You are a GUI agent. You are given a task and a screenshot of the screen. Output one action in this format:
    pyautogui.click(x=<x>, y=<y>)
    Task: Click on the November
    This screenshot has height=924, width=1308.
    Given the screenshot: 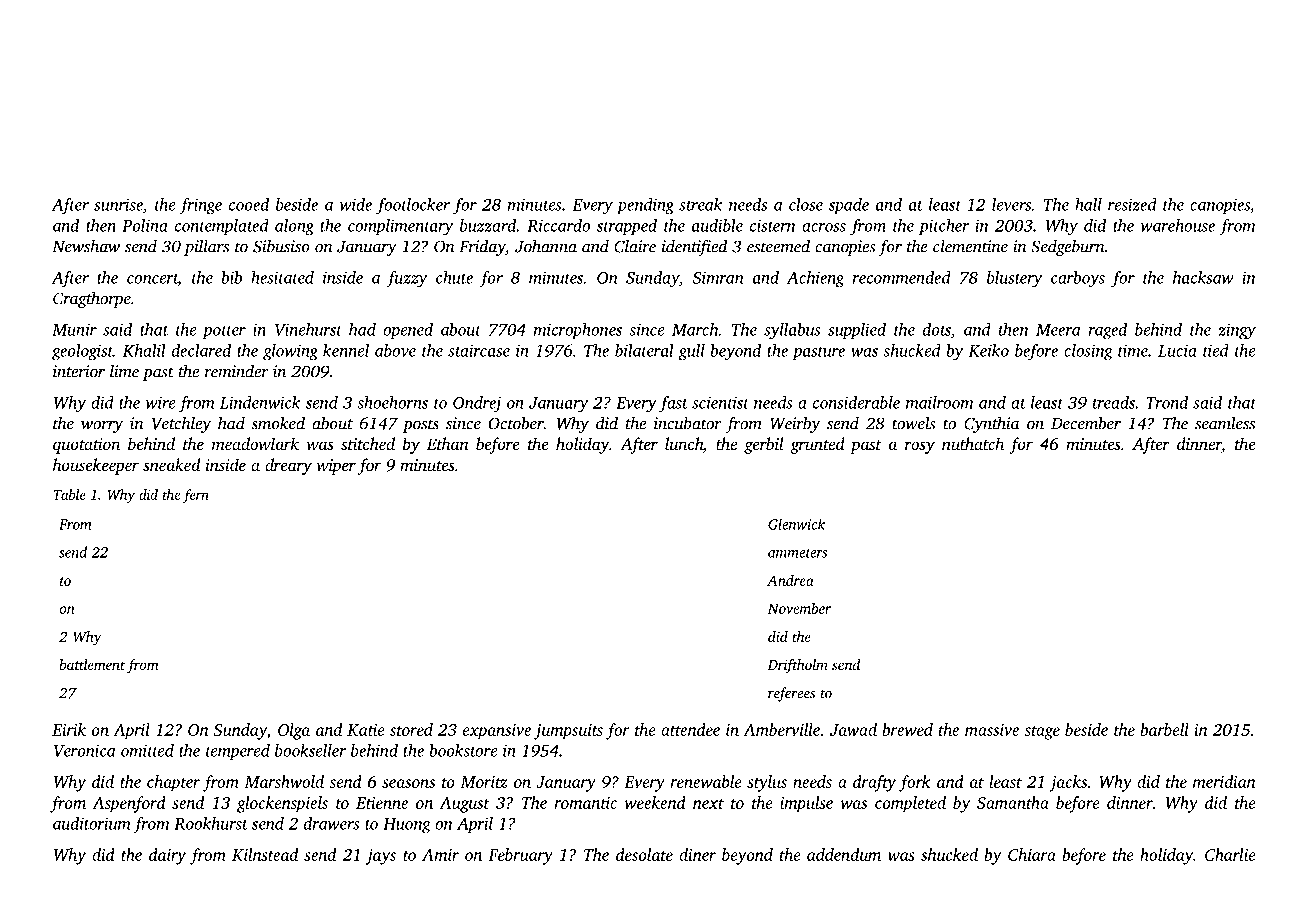 What is the action you would take?
    pyautogui.click(x=799, y=608)
